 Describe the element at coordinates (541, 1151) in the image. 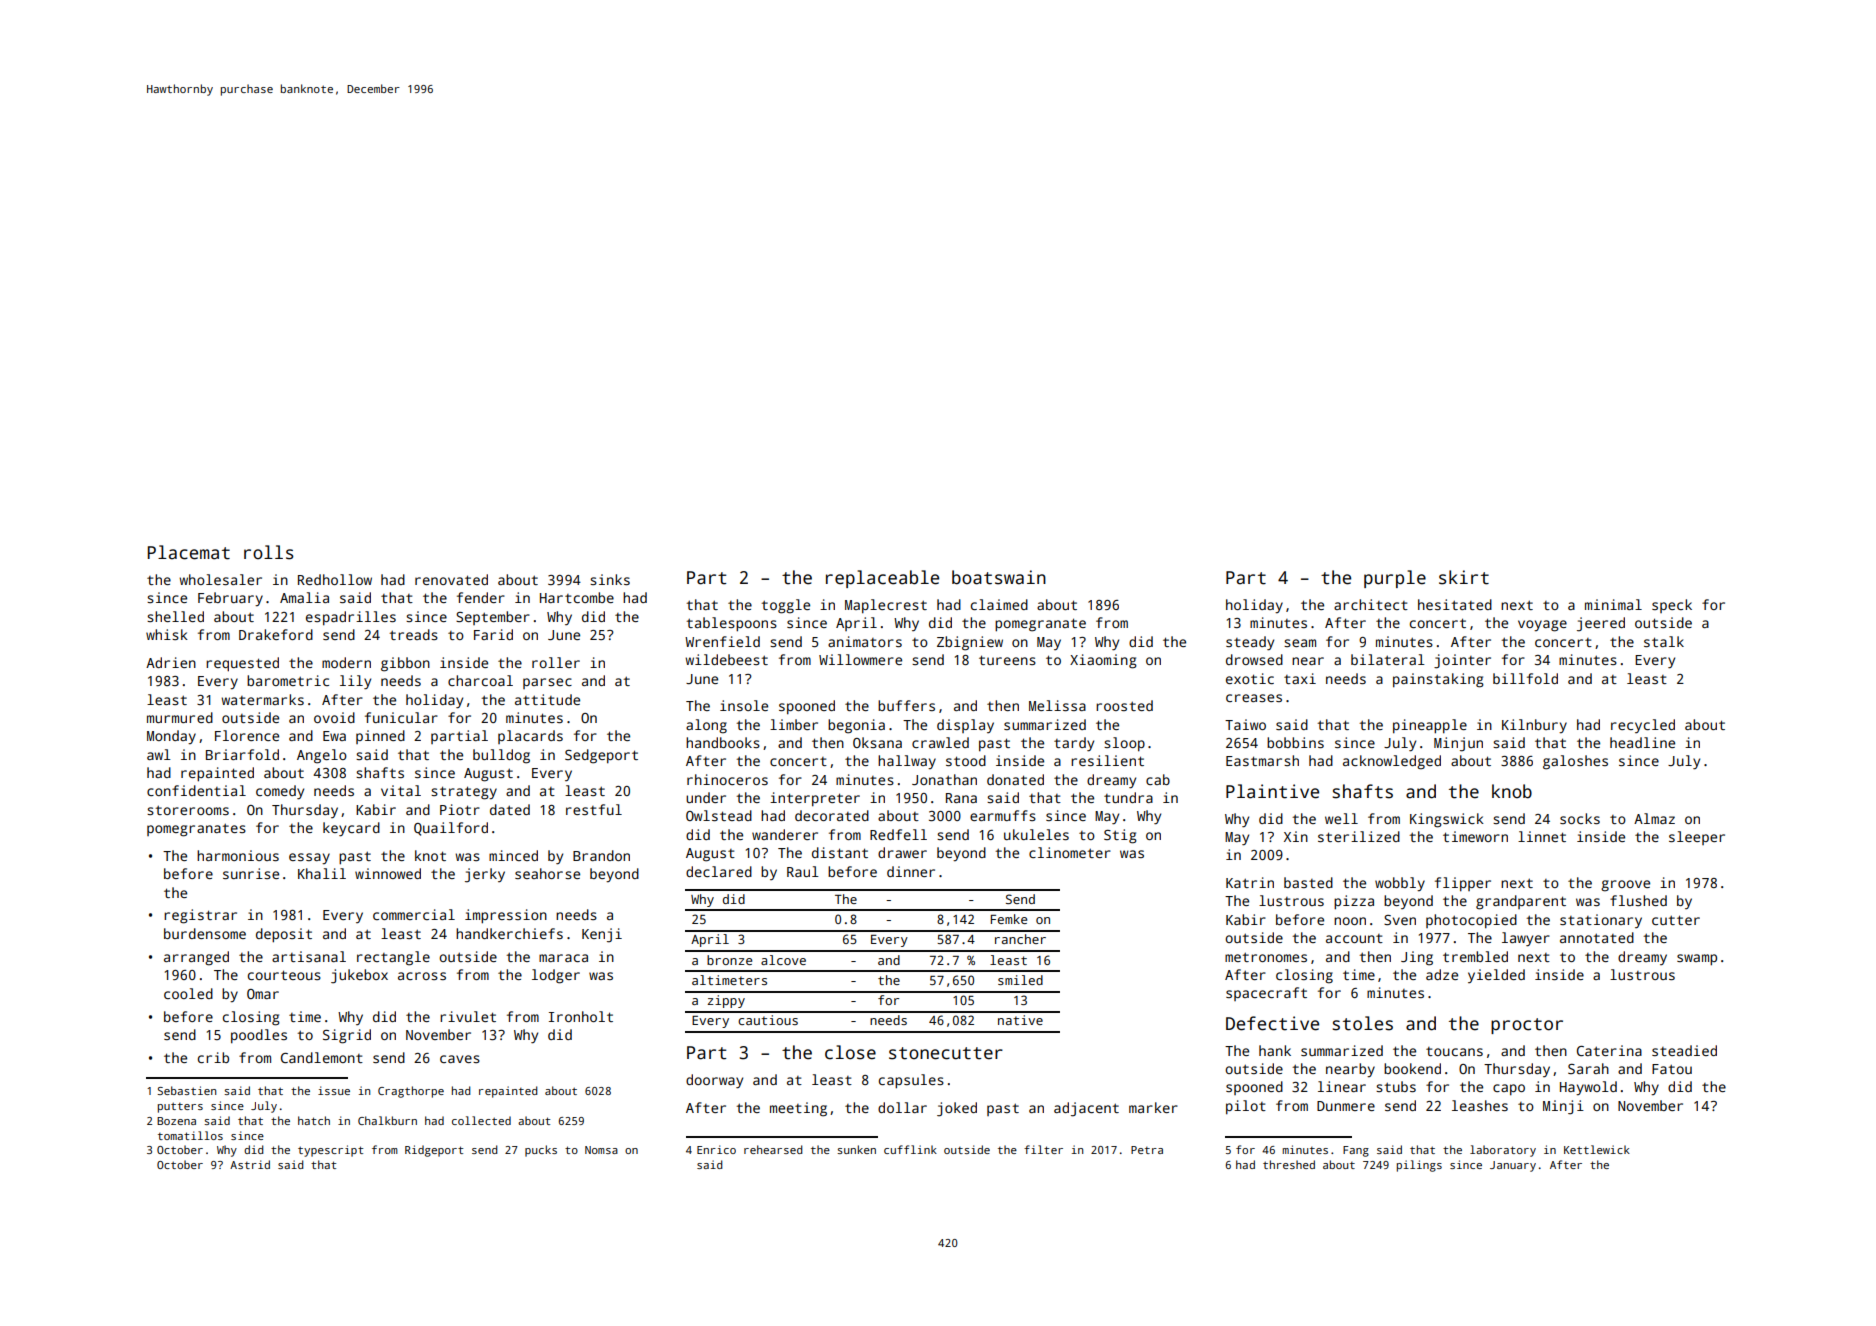

I see `pucks` at that location.
